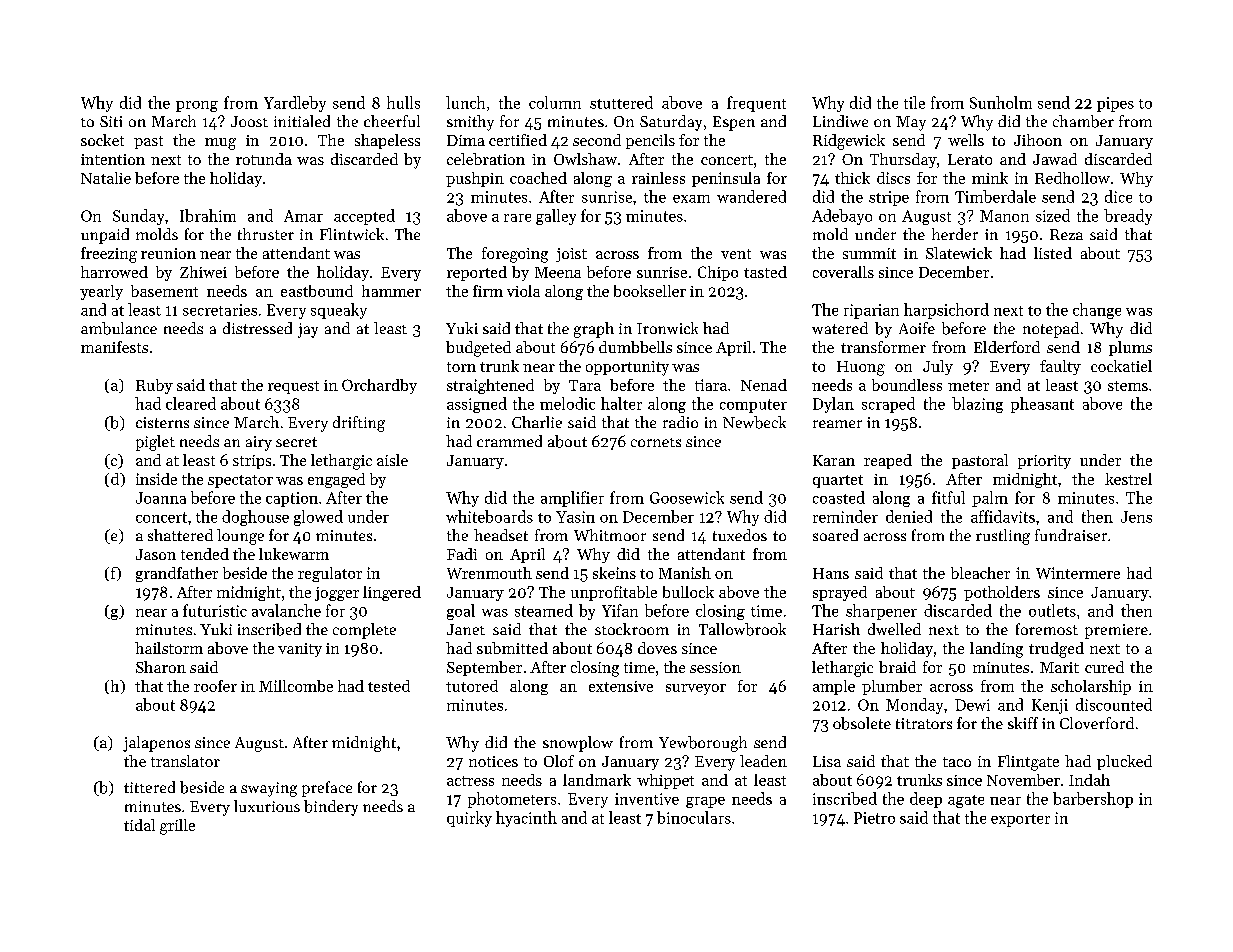 This page has width=1233, height=952. What do you see at coordinates (364, 631) in the page?
I see `complete` at bounding box center [364, 631].
